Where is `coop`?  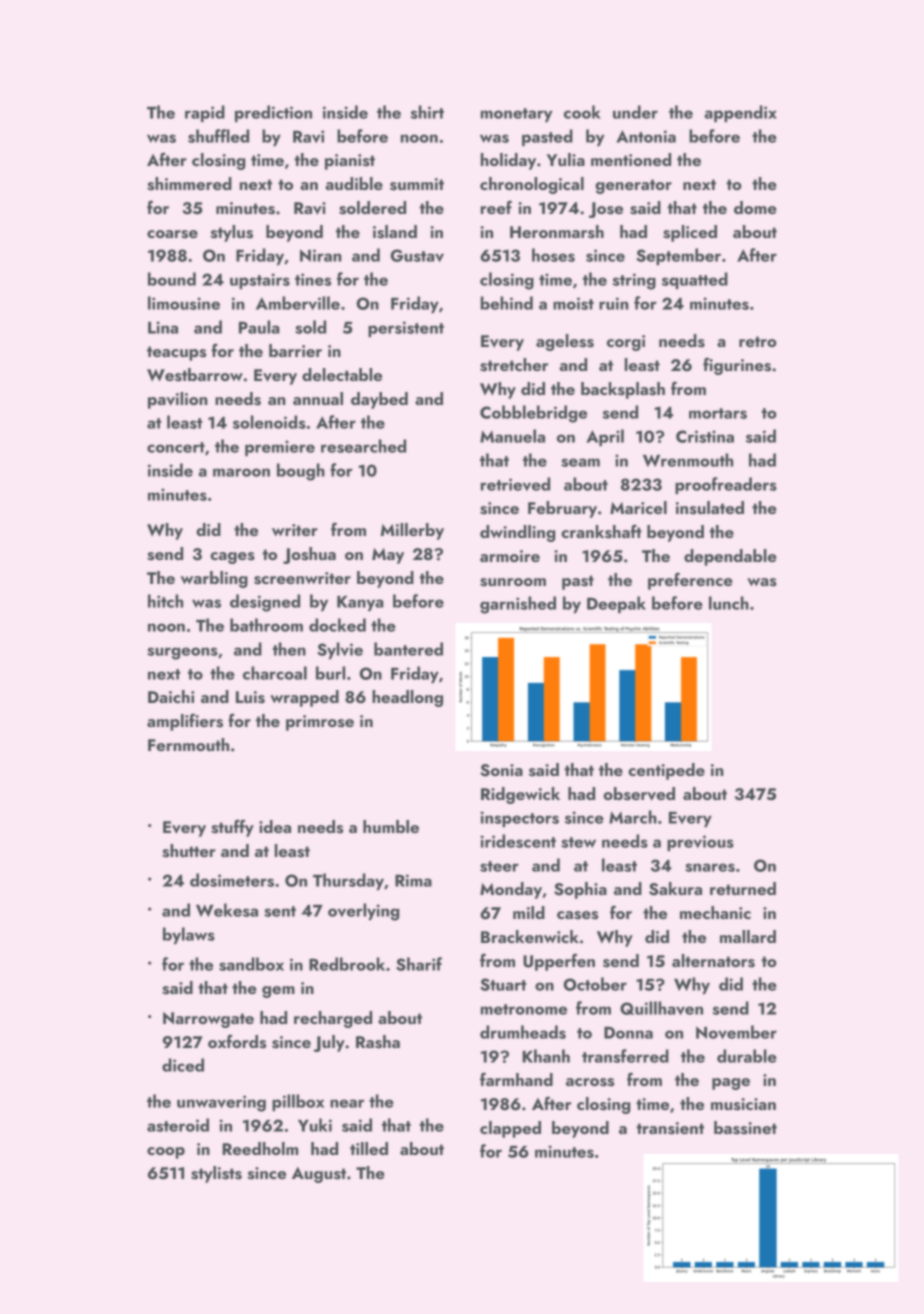 coop is located at coordinates (166, 1153).
